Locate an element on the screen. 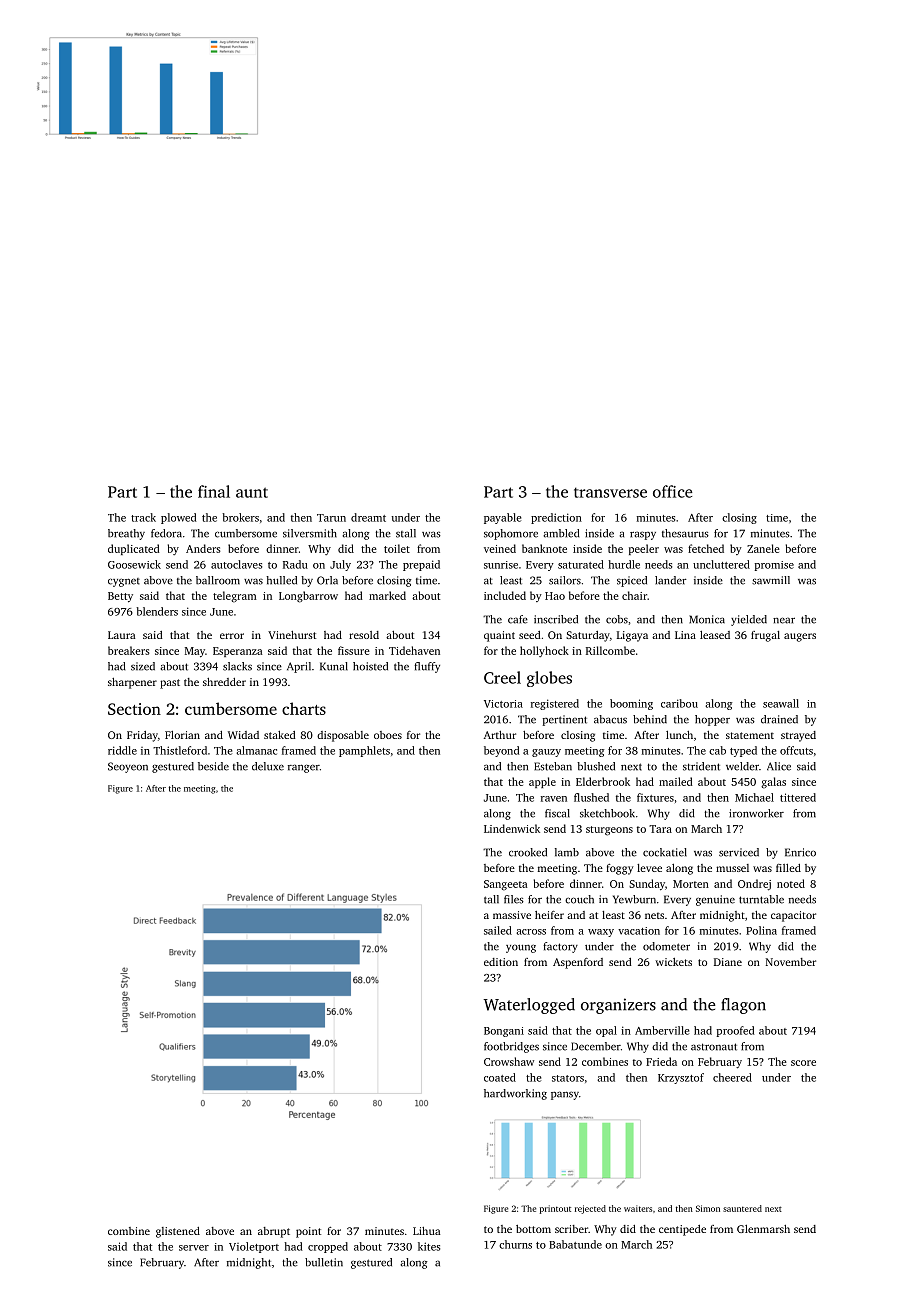 This screenshot has height=1308, width=924. bulletin is located at coordinates (324, 1262).
